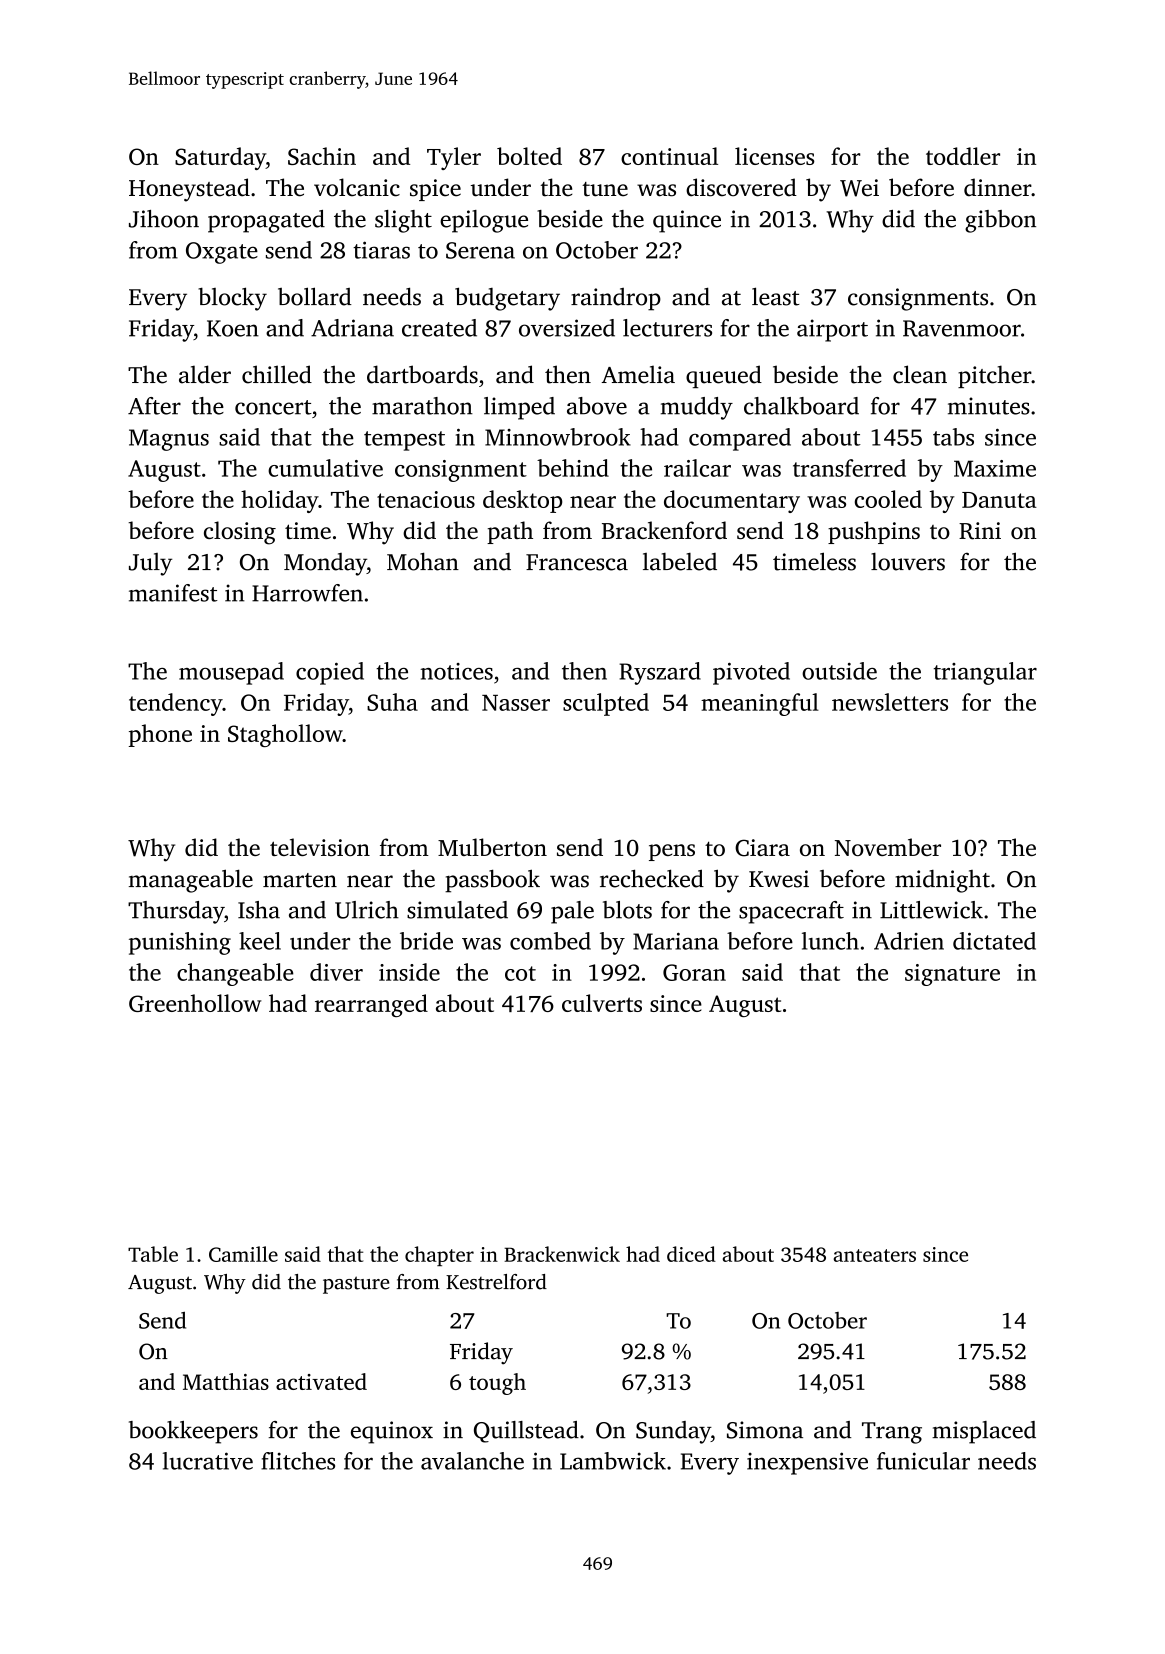  What do you see at coordinates (985, 673) in the page?
I see `triangular` at bounding box center [985, 673].
